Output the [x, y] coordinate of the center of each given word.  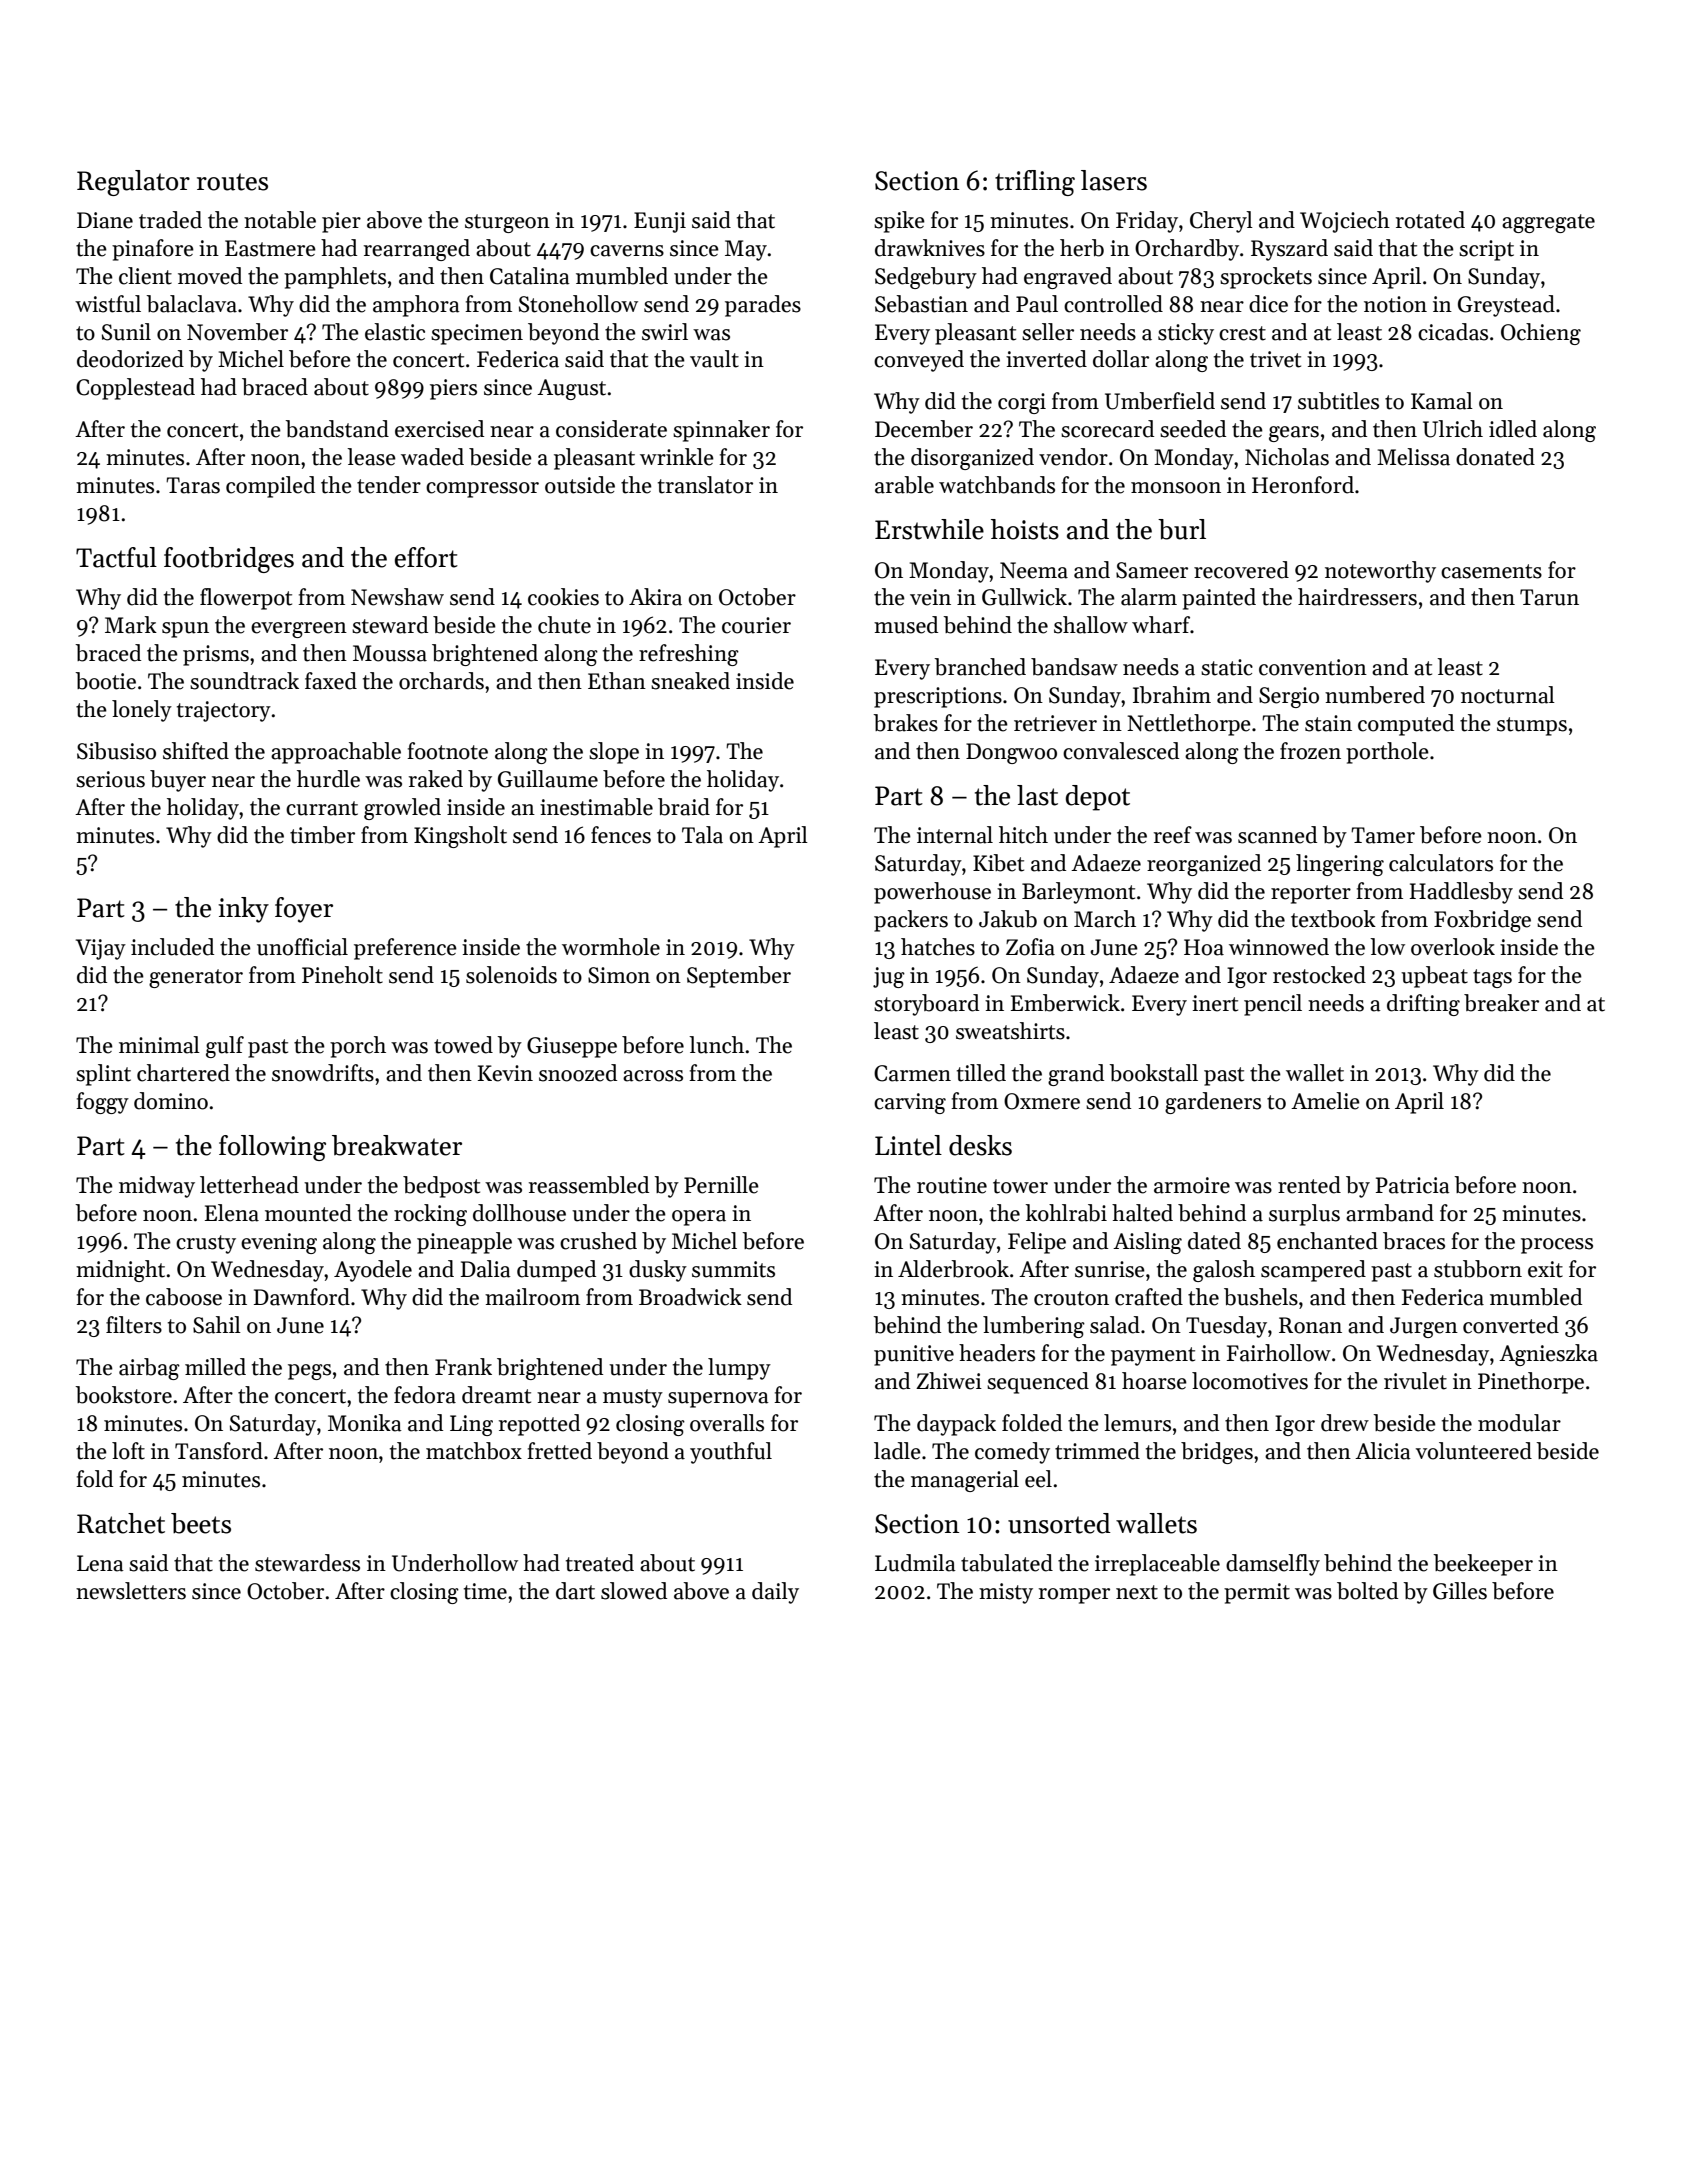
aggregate [1548, 223]
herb [1082, 248]
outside [580, 485]
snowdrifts [323, 1073]
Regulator [133, 183]
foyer [304, 910]
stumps [1532, 726]
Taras [193, 485]
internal [955, 835]
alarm [1149, 597]
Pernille [721, 1185]
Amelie [1325, 1101]
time [485, 1591]
